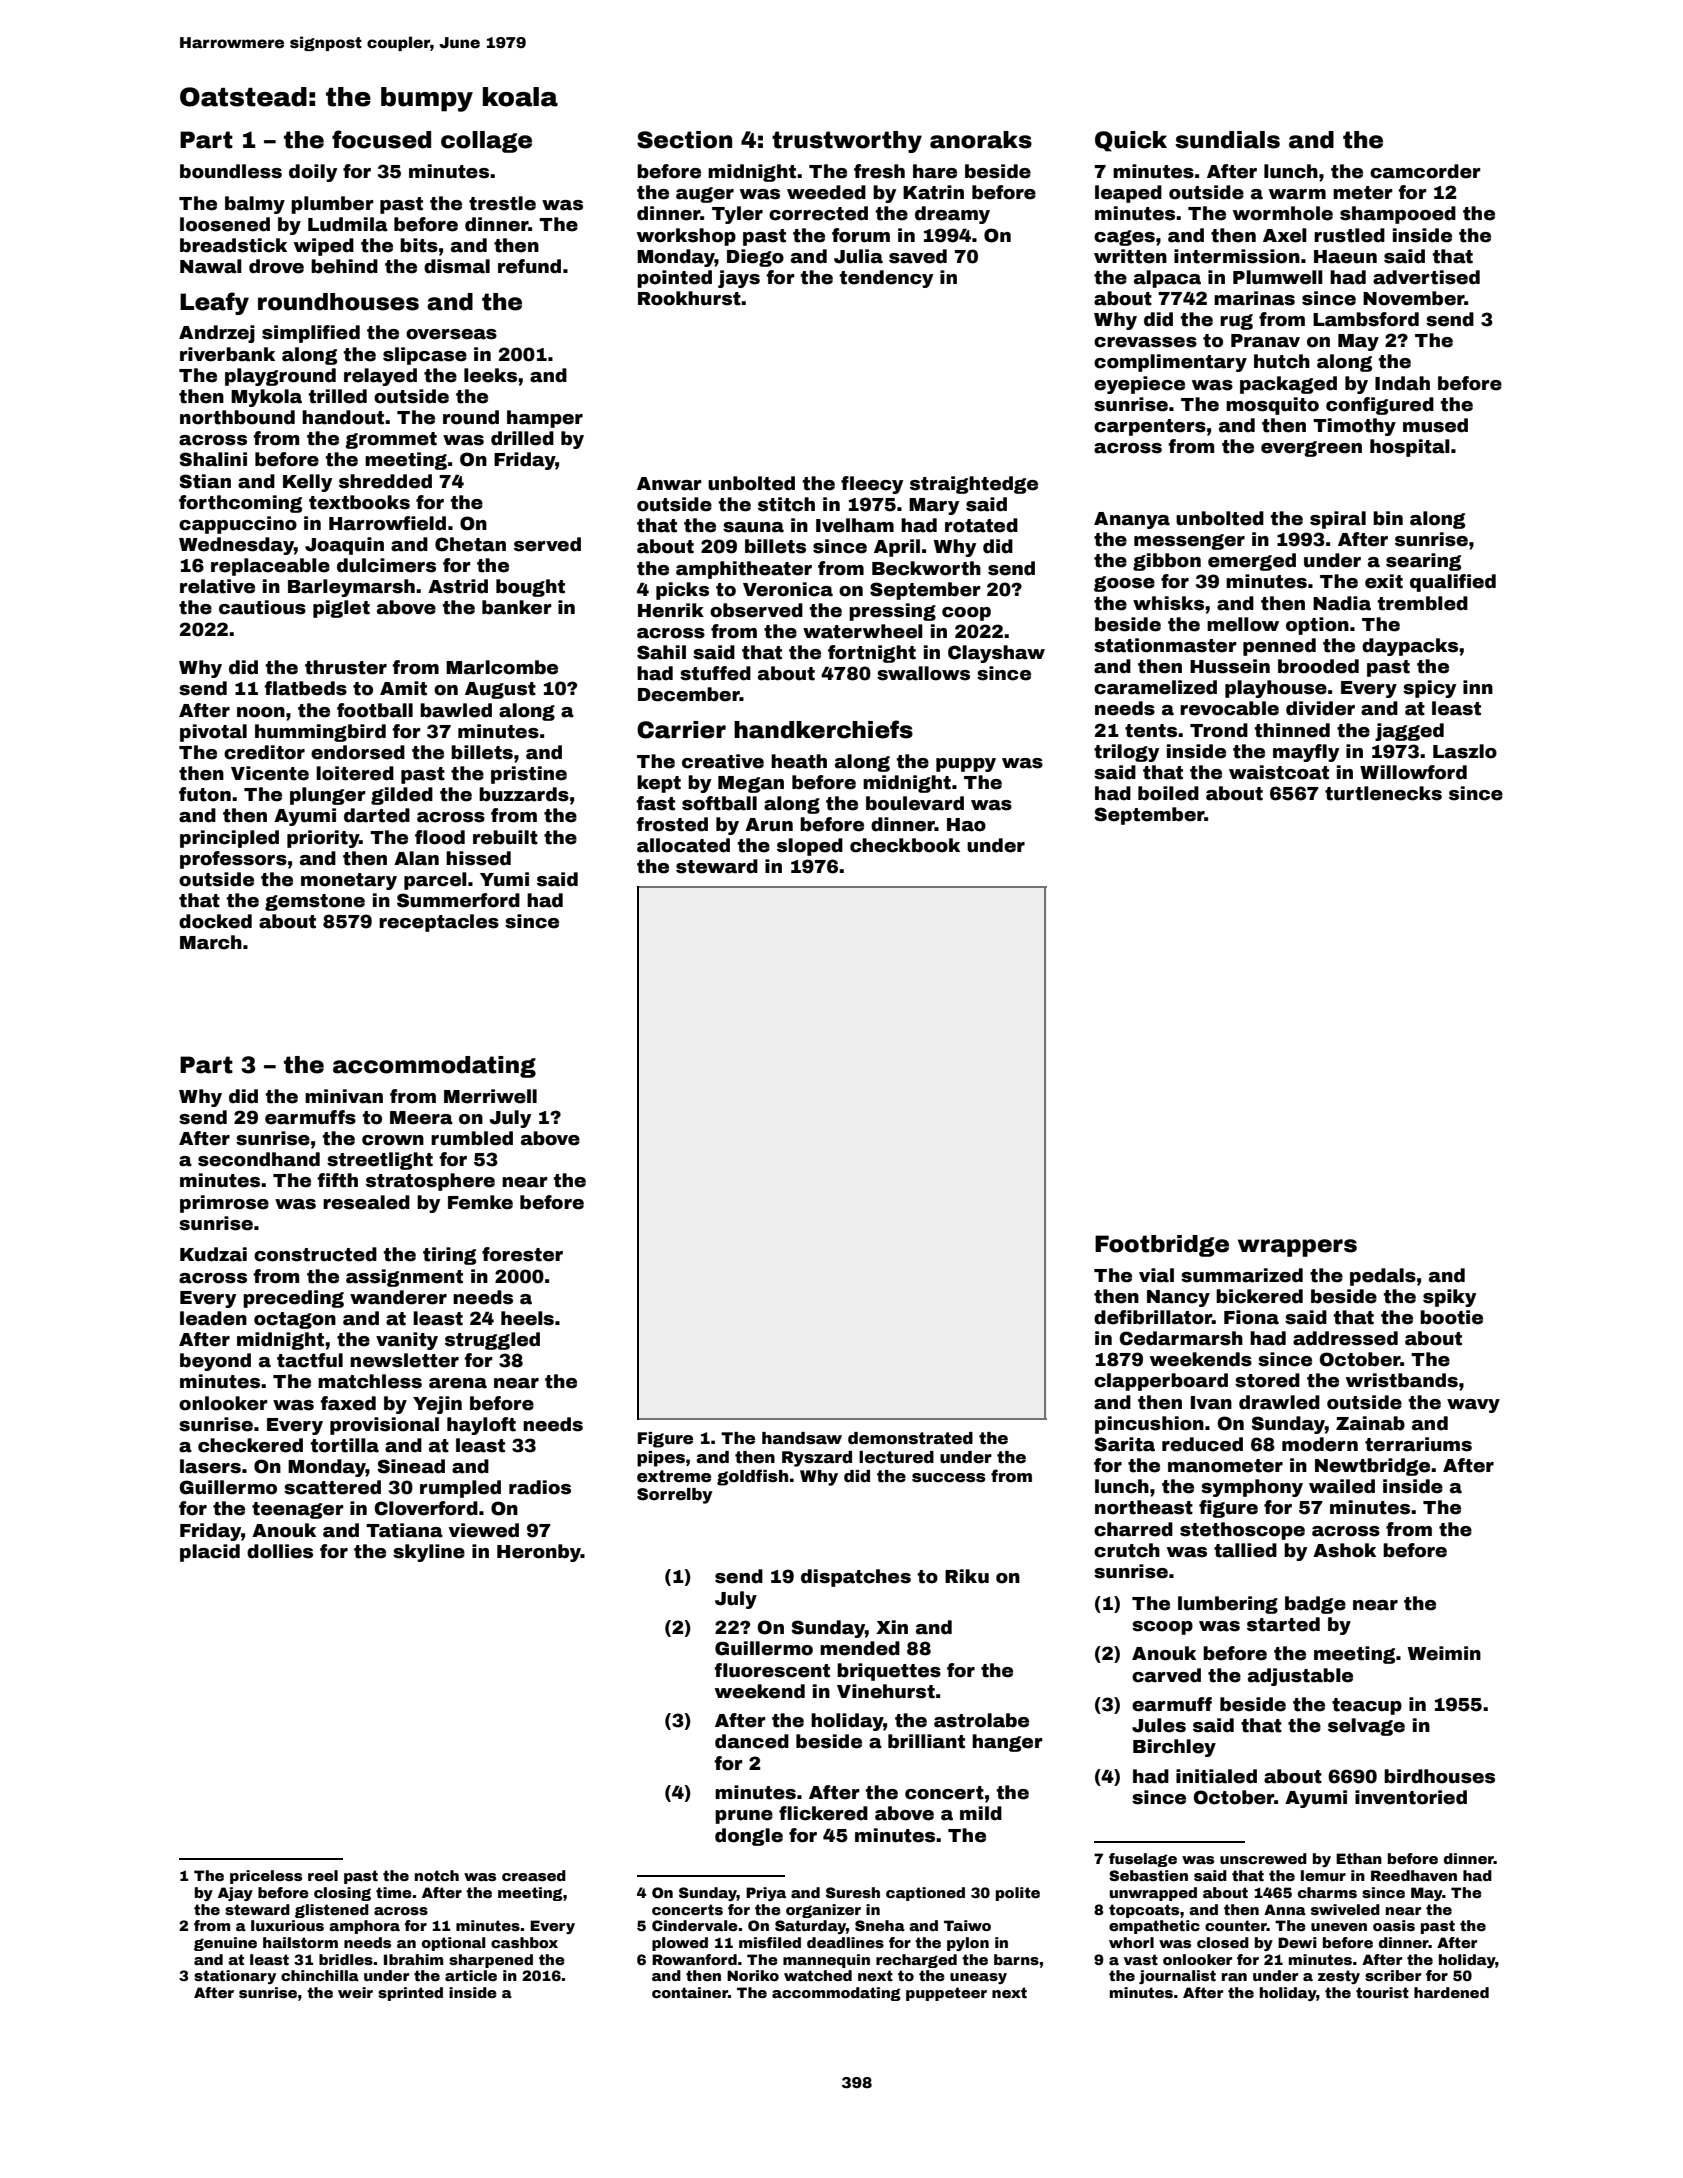 This screenshot has height=2178, width=1683. Describe the element at coordinates (410, 1994) in the screenshot. I see `sprinted` at that location.
